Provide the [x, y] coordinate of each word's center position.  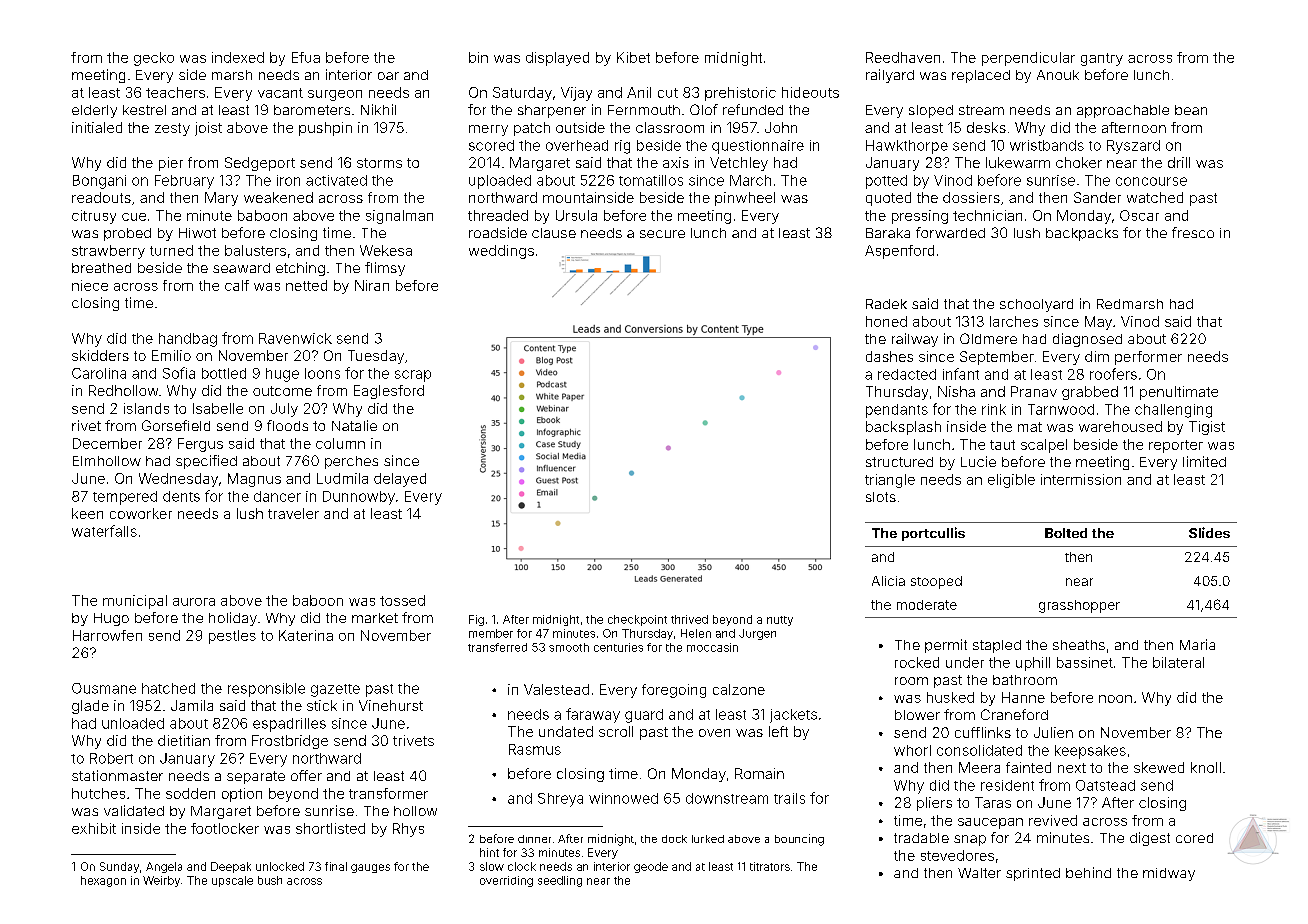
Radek [886, 304]
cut [668, 93]
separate [256, 777]
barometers [312, 110]
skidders [100, 355]
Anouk [1058, 75]
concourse [1151, 181]
